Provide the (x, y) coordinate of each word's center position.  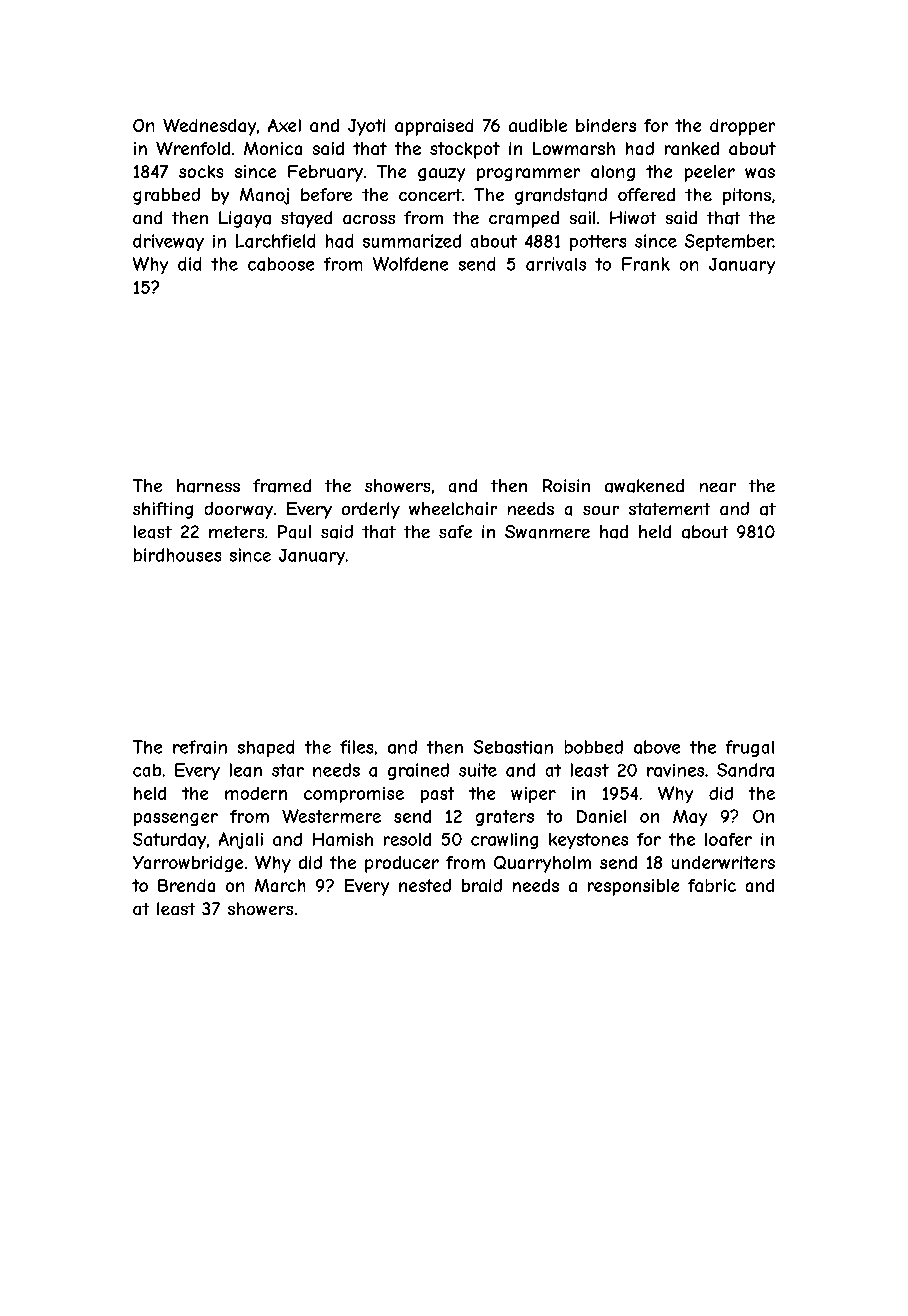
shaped (266, 748)
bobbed (594, 747)
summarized (412, 241)
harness (208, 486)
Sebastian (513, 747)
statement (669, 509)
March (280, 885)
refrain (200, 747)
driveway (168, 242)
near (718, 487)
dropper (742, 127)
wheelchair (453, 508)
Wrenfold (193, 148)
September (729, 242)
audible (538, 125)
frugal (750, 748)
